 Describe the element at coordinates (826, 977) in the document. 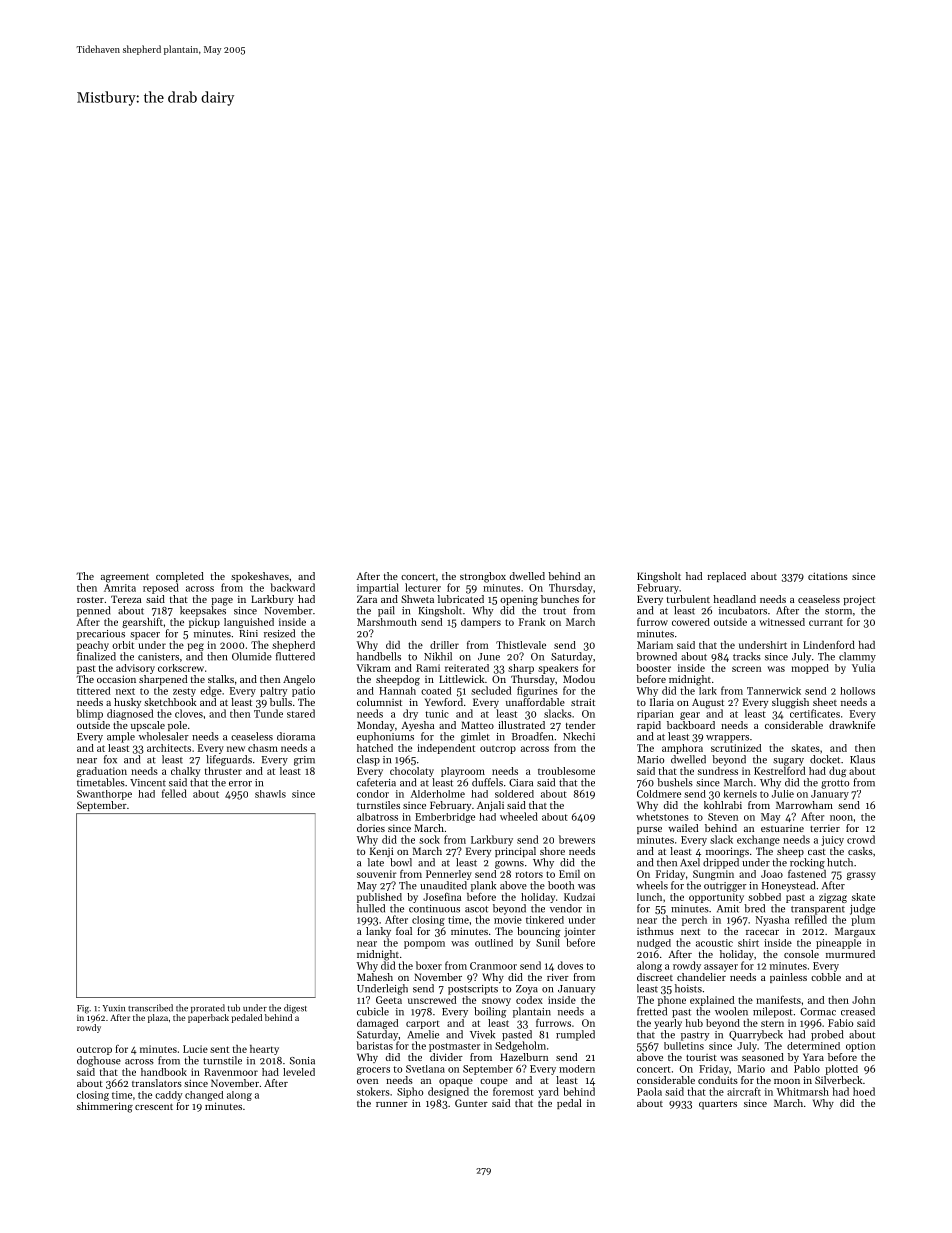

I see `cobble` at that location.
